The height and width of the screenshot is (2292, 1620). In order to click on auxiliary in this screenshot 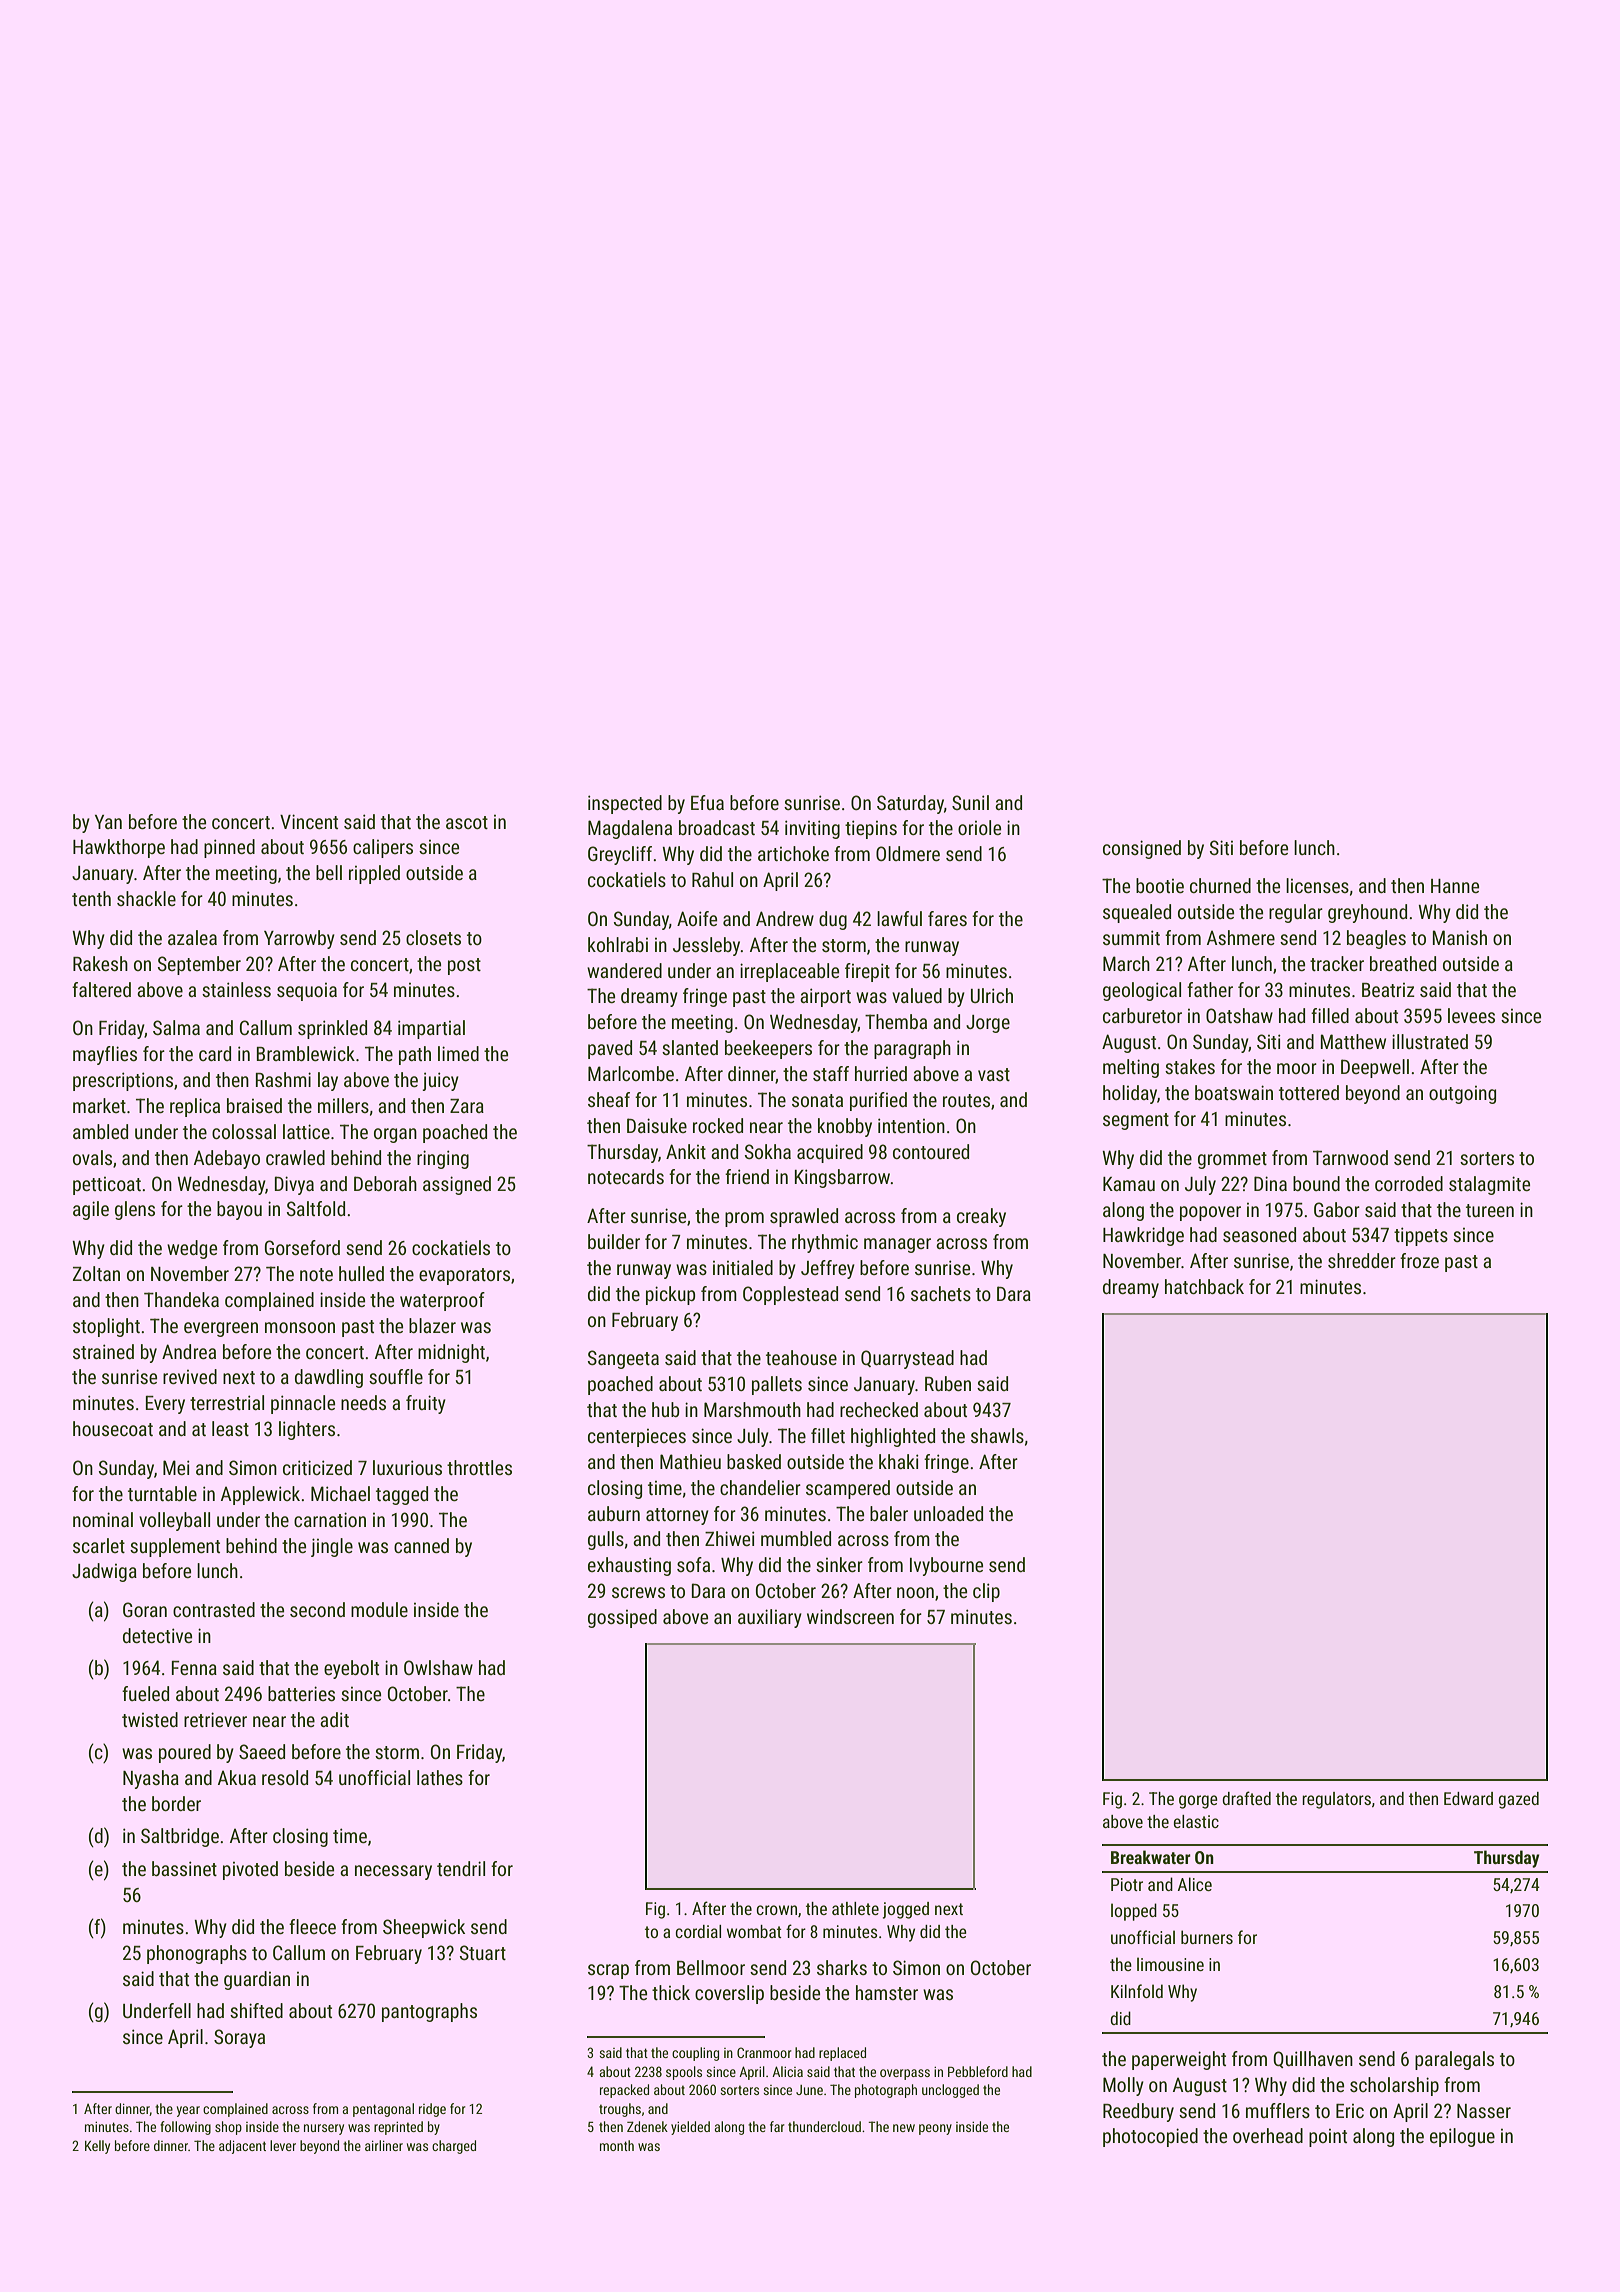, I will do `click(770, 1618)`.
